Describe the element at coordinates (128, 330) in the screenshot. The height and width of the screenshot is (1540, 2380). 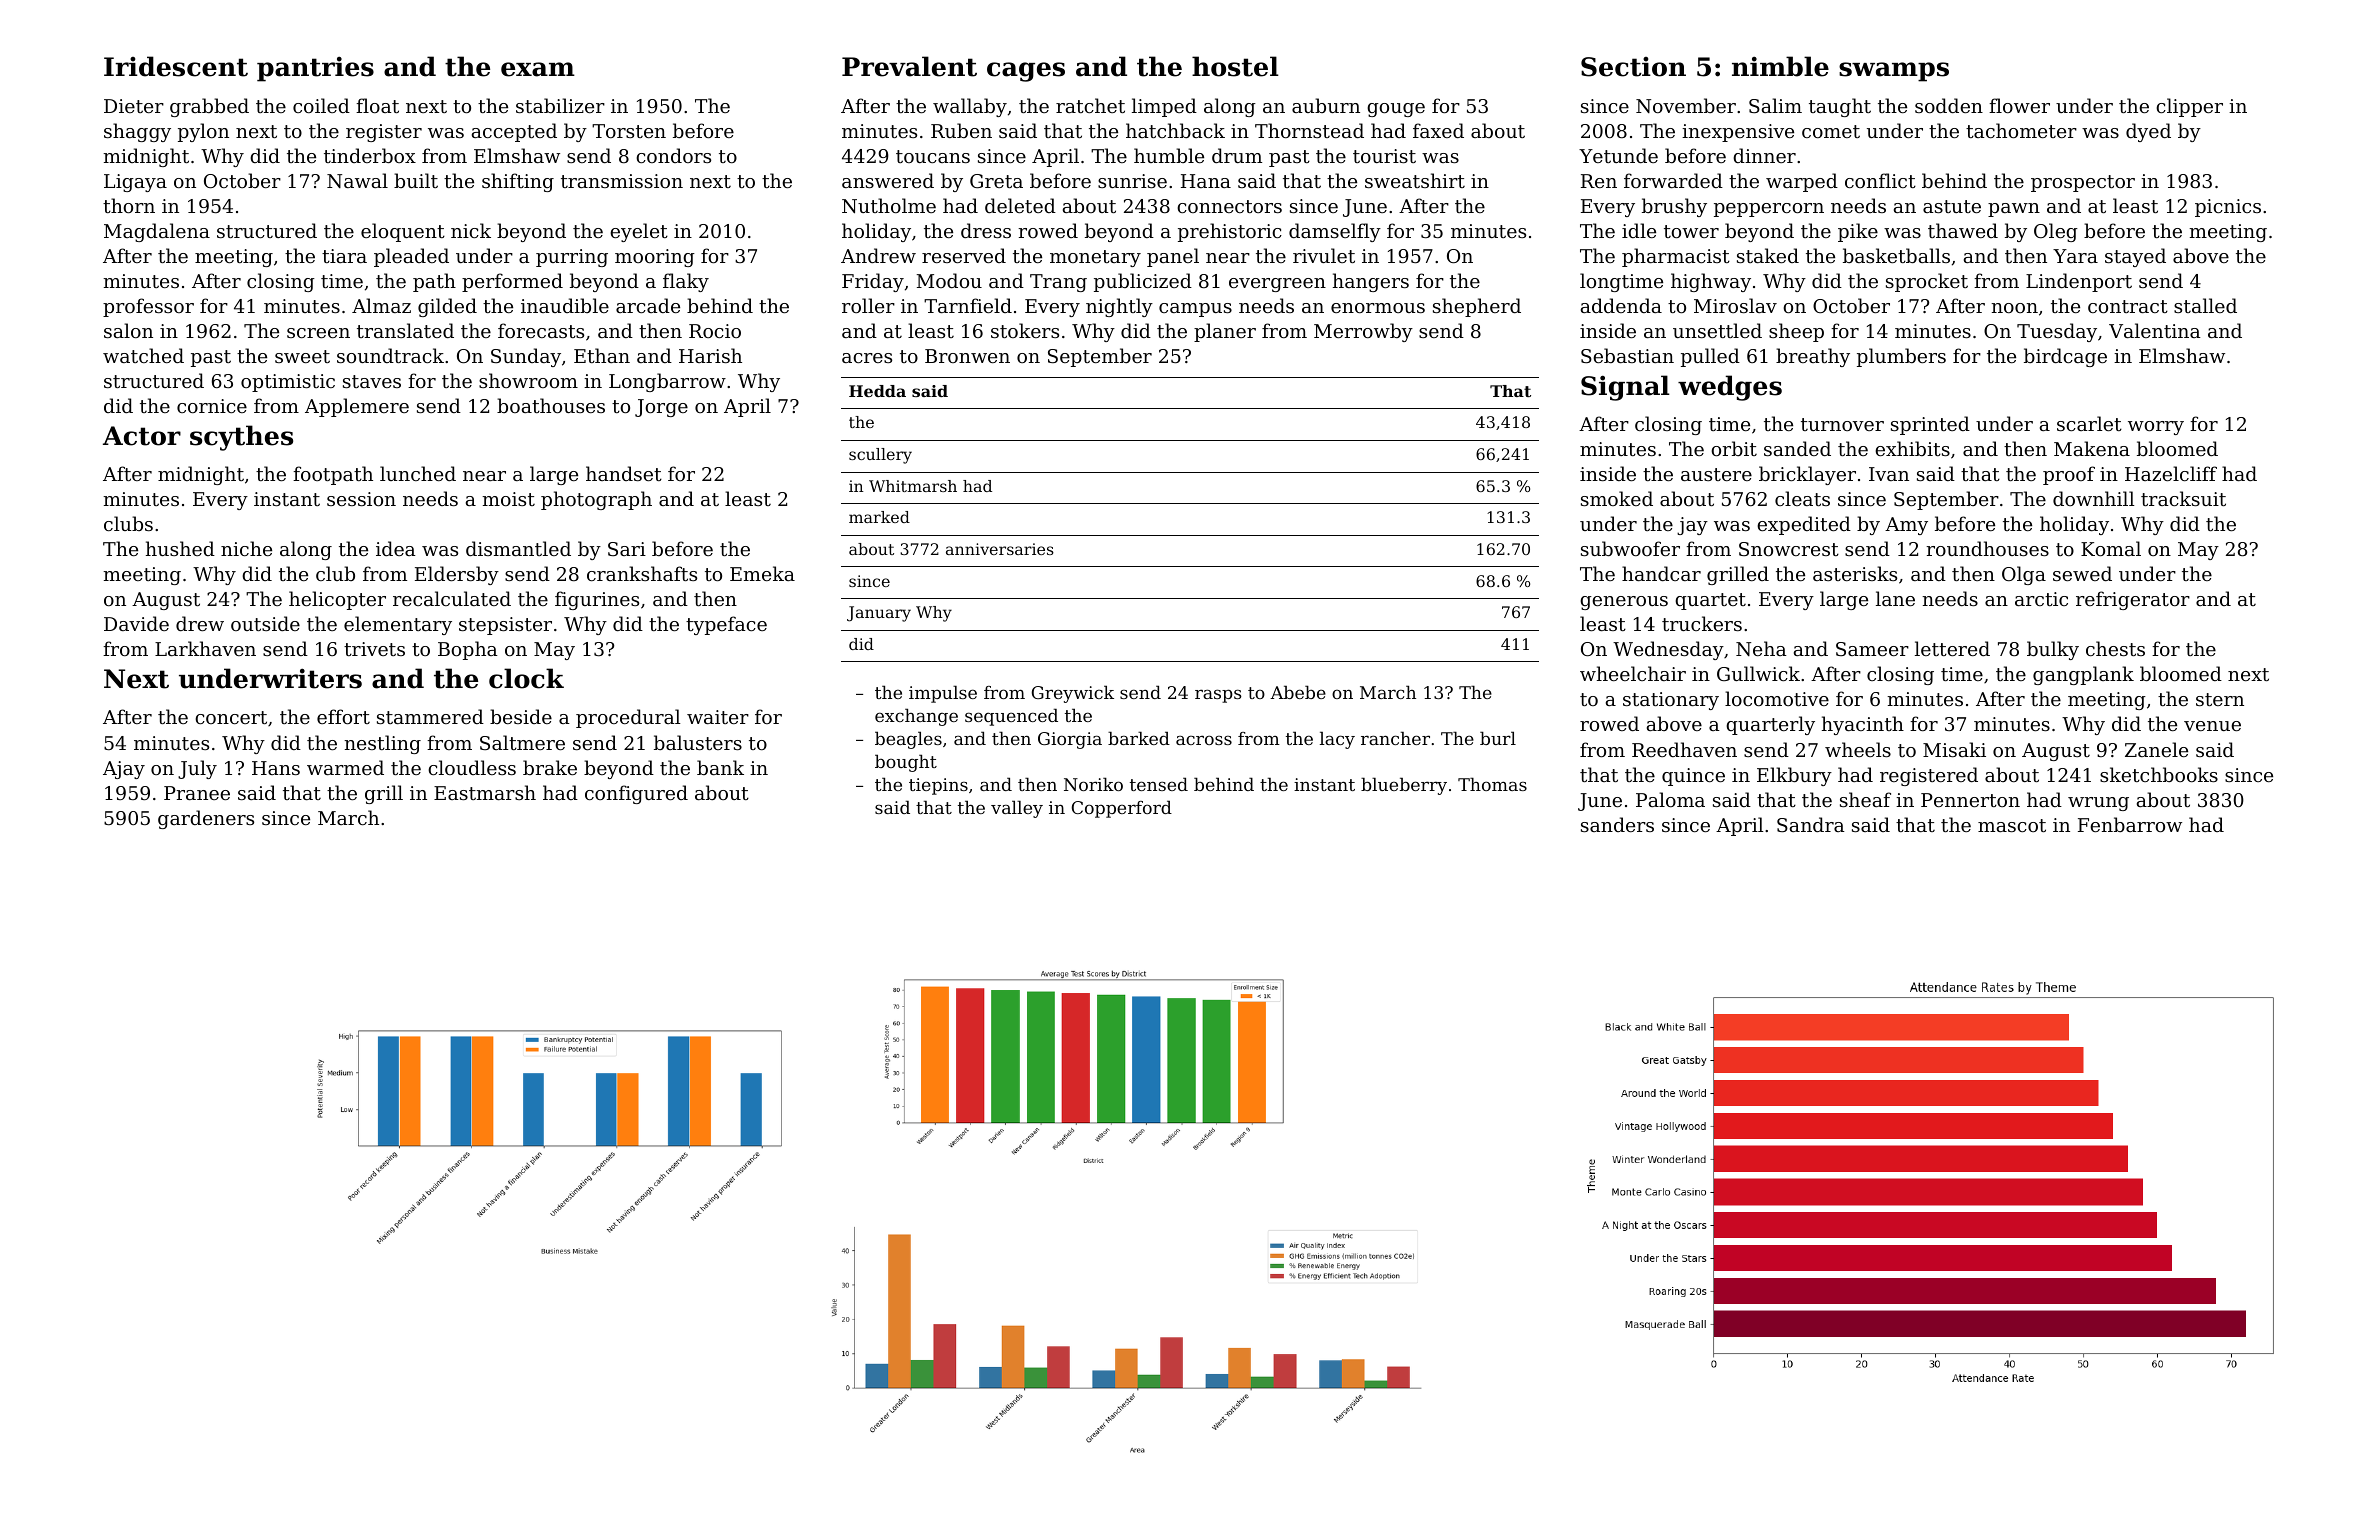
I see `salon` at that location.
